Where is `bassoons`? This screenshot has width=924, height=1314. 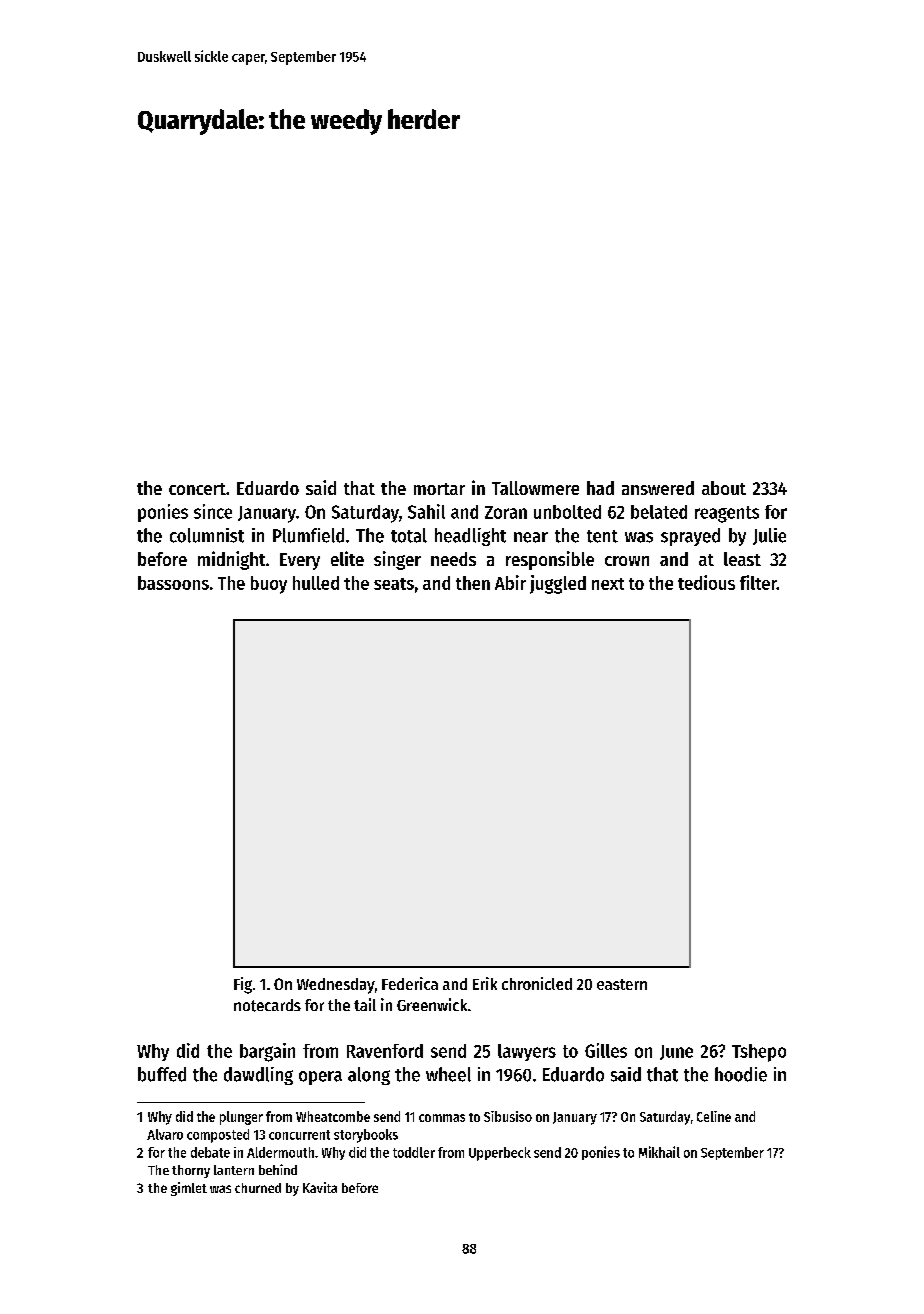 bassoons is located at coordinates (173, 583).
